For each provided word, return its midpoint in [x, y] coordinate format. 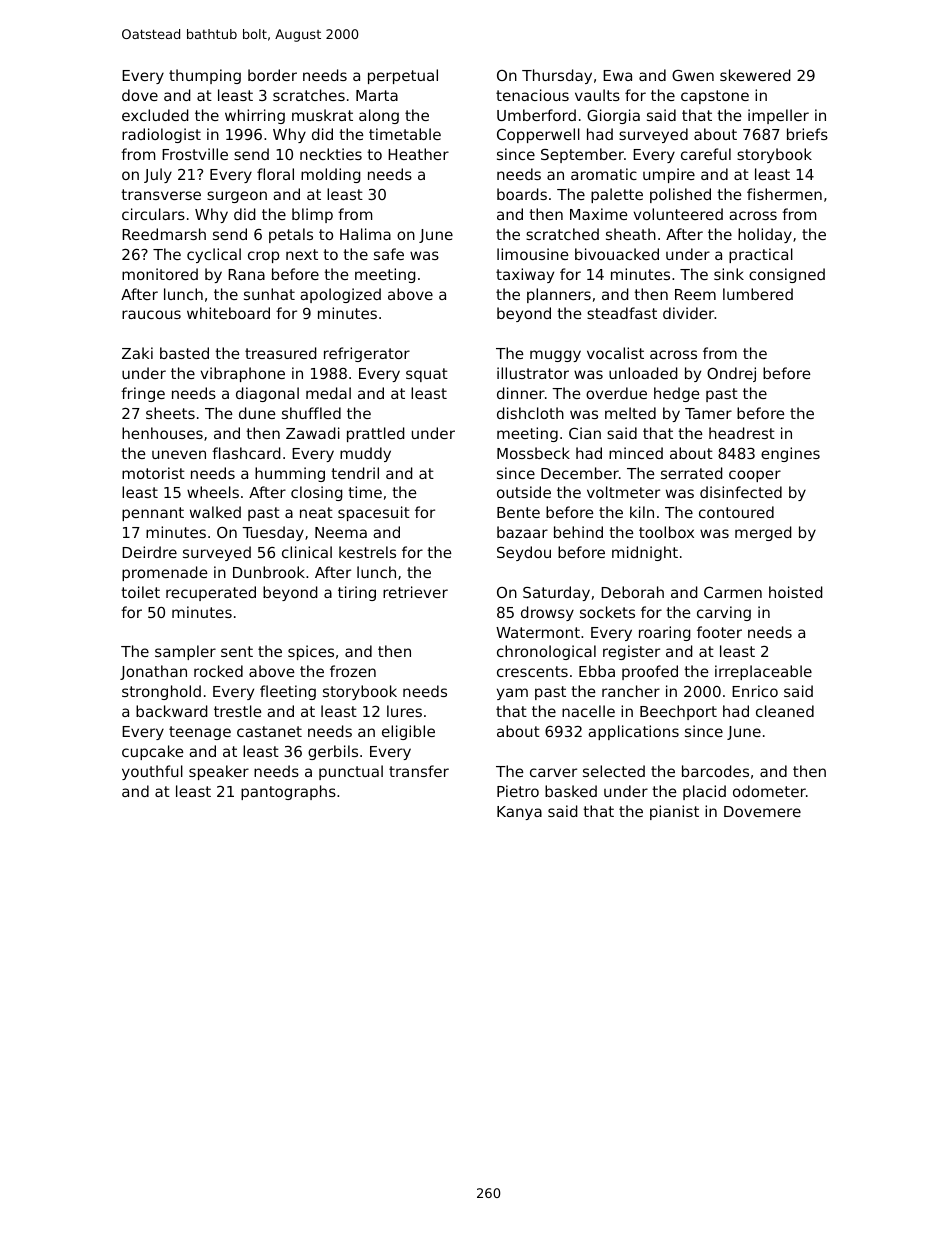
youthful [152, 772]
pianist [674, 812]
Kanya [519, 813]
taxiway [525, 275]
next [302, 254]
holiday [765, 235]
